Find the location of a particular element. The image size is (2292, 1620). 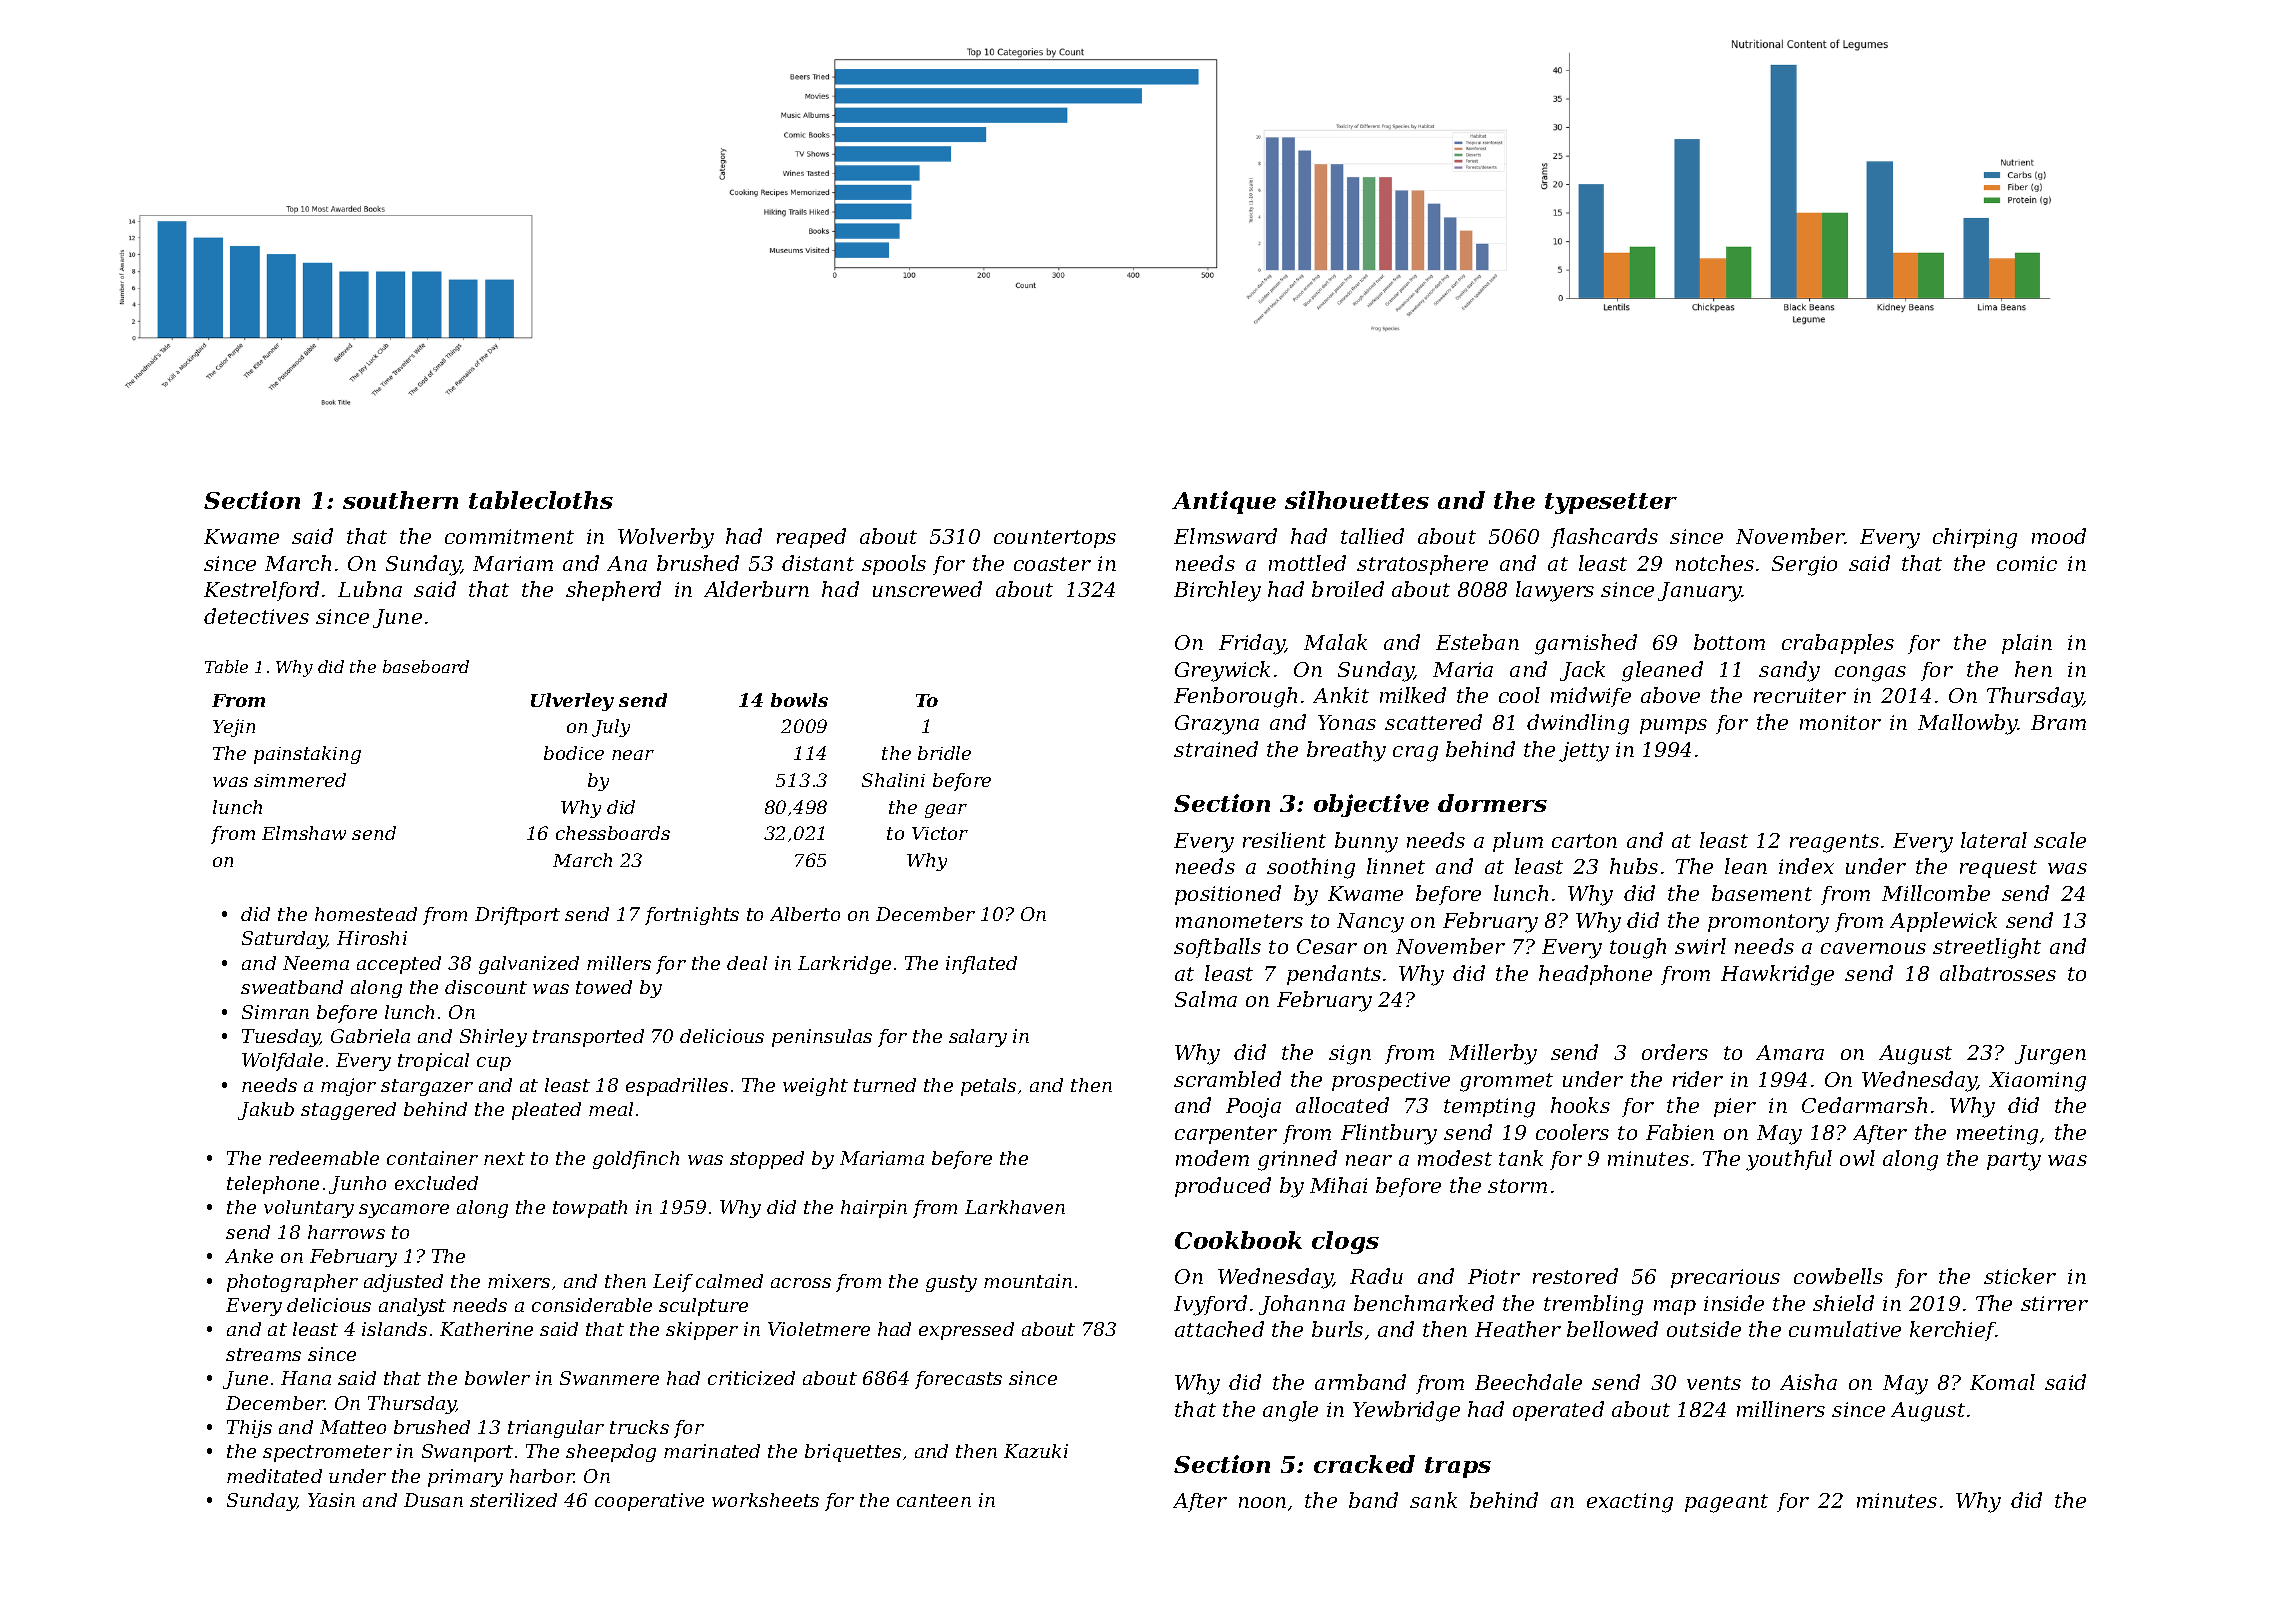

Hiroshi is located at coordinates (372, 938).
